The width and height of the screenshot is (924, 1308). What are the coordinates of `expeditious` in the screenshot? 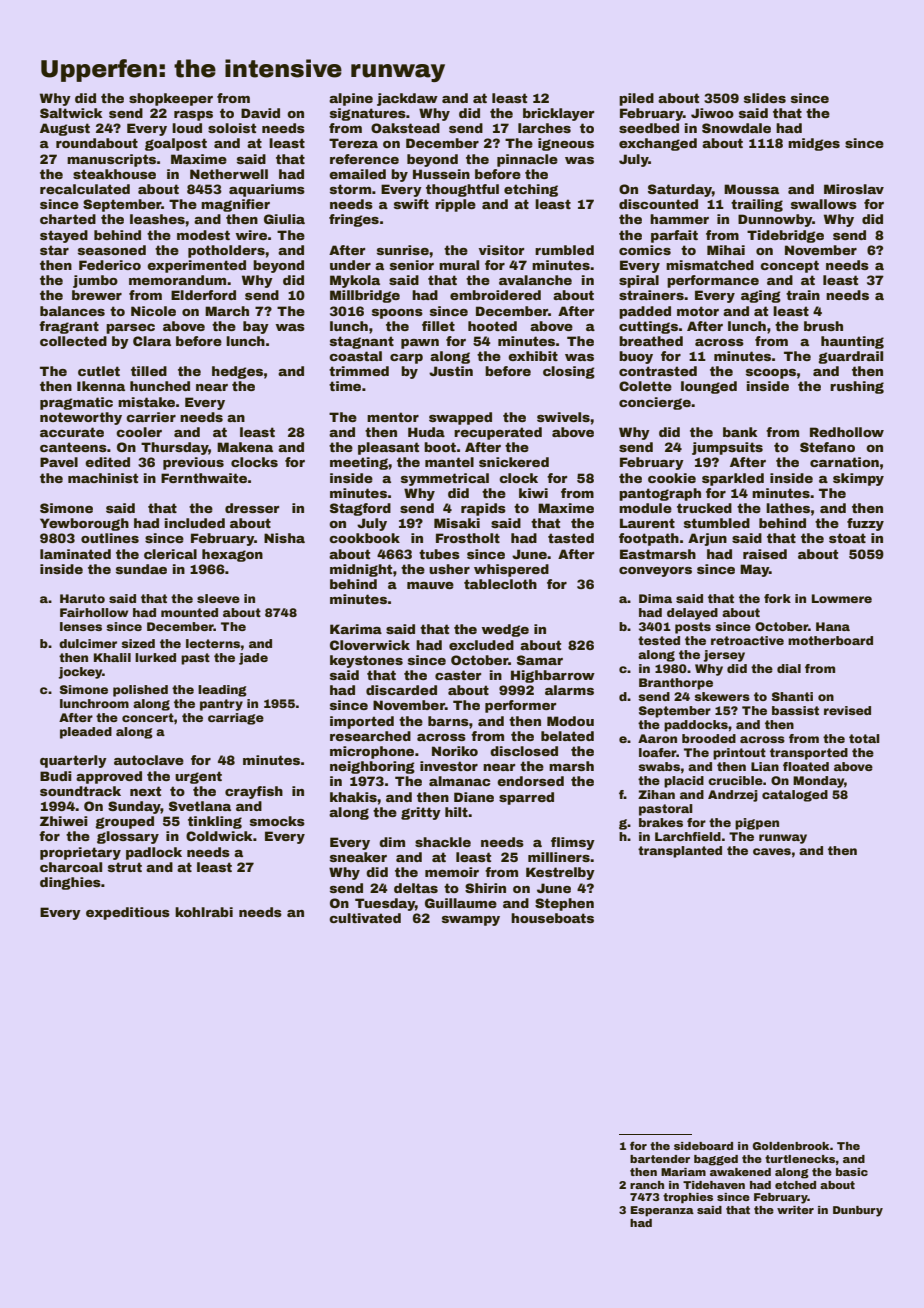 It's located at (128, 913).
